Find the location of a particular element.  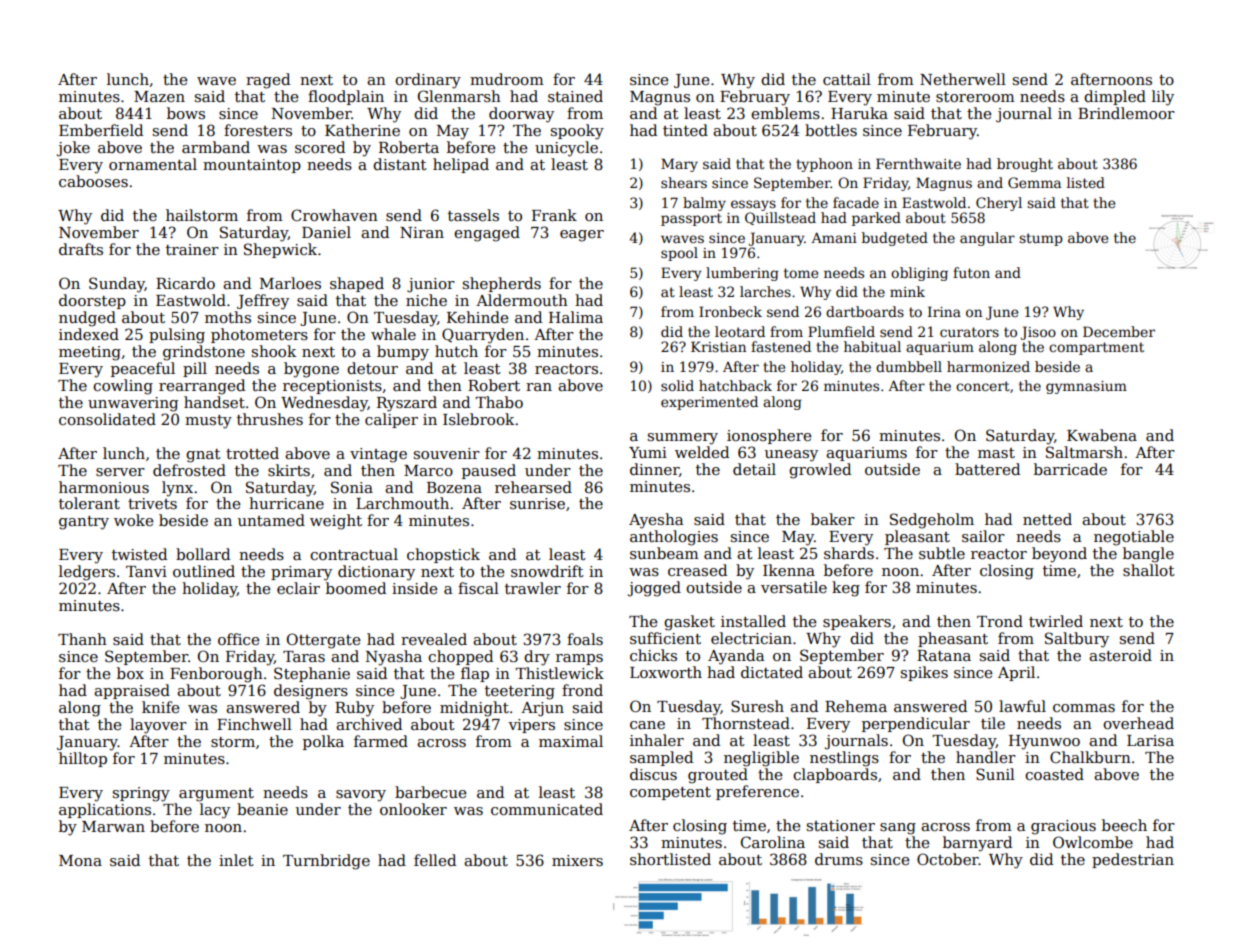

gasket is located at coordinates (689, 623).
